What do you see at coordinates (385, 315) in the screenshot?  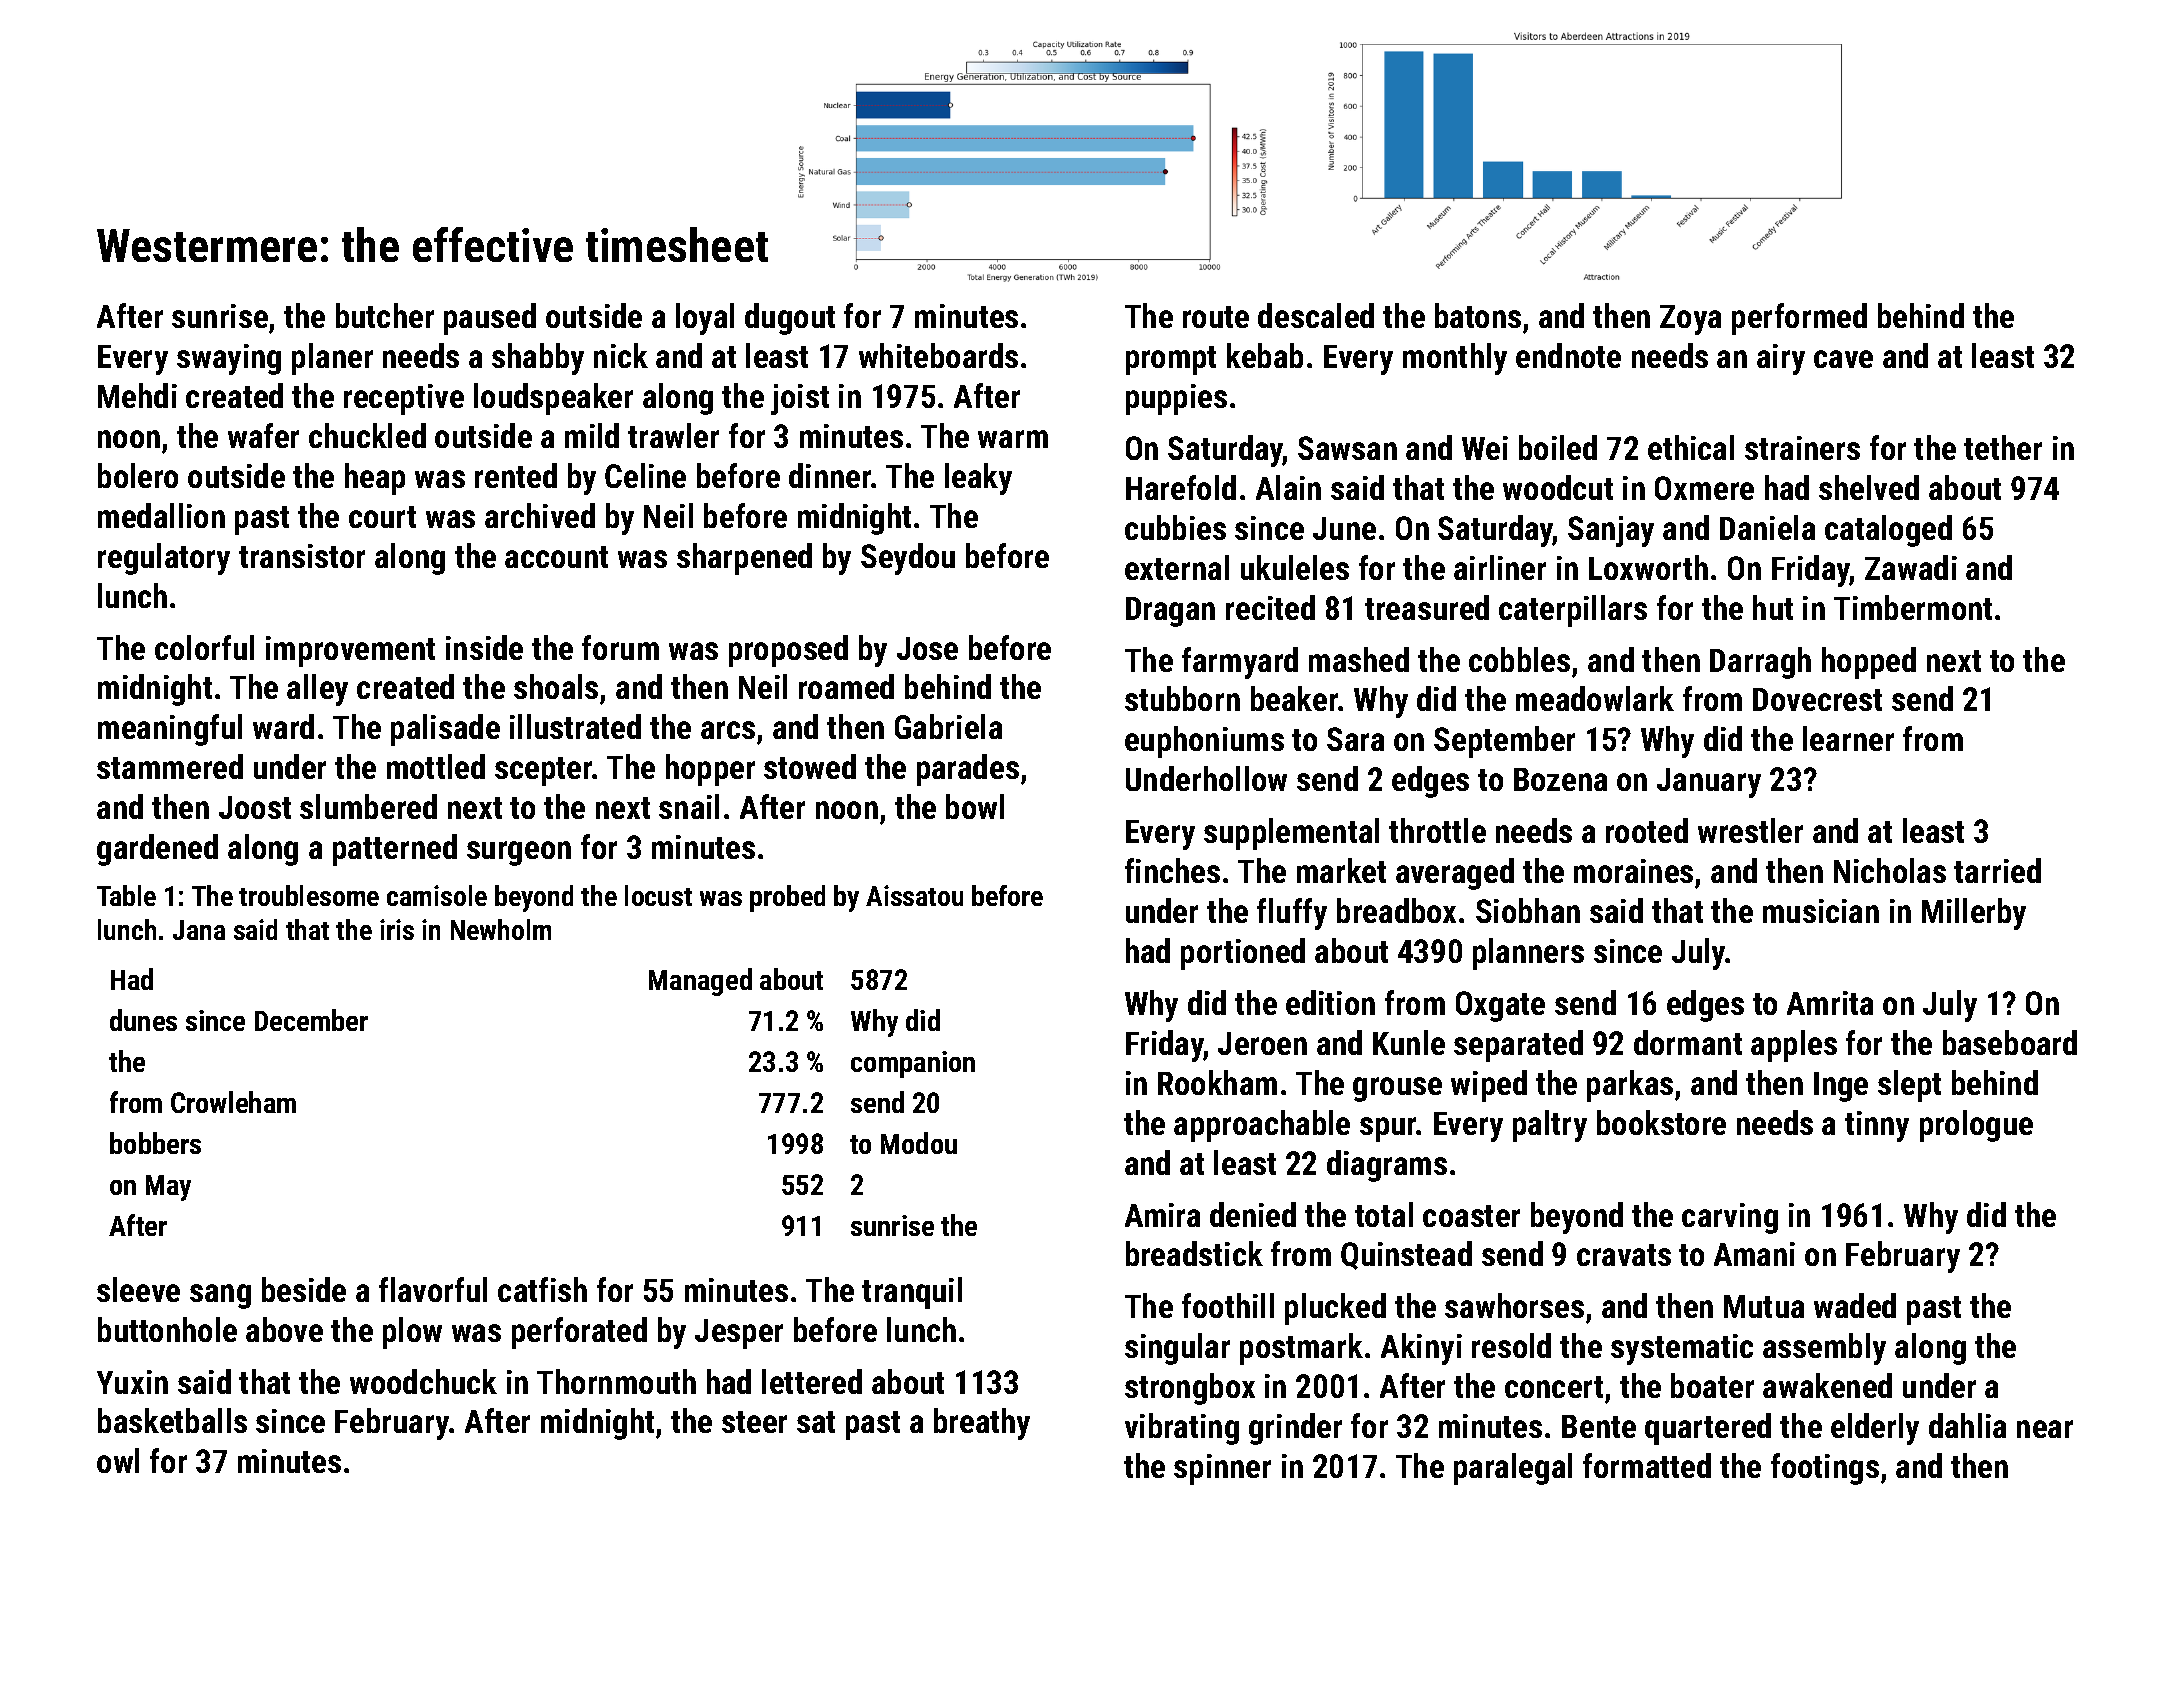 I see `butcher` at bounding box center [385, 315].
